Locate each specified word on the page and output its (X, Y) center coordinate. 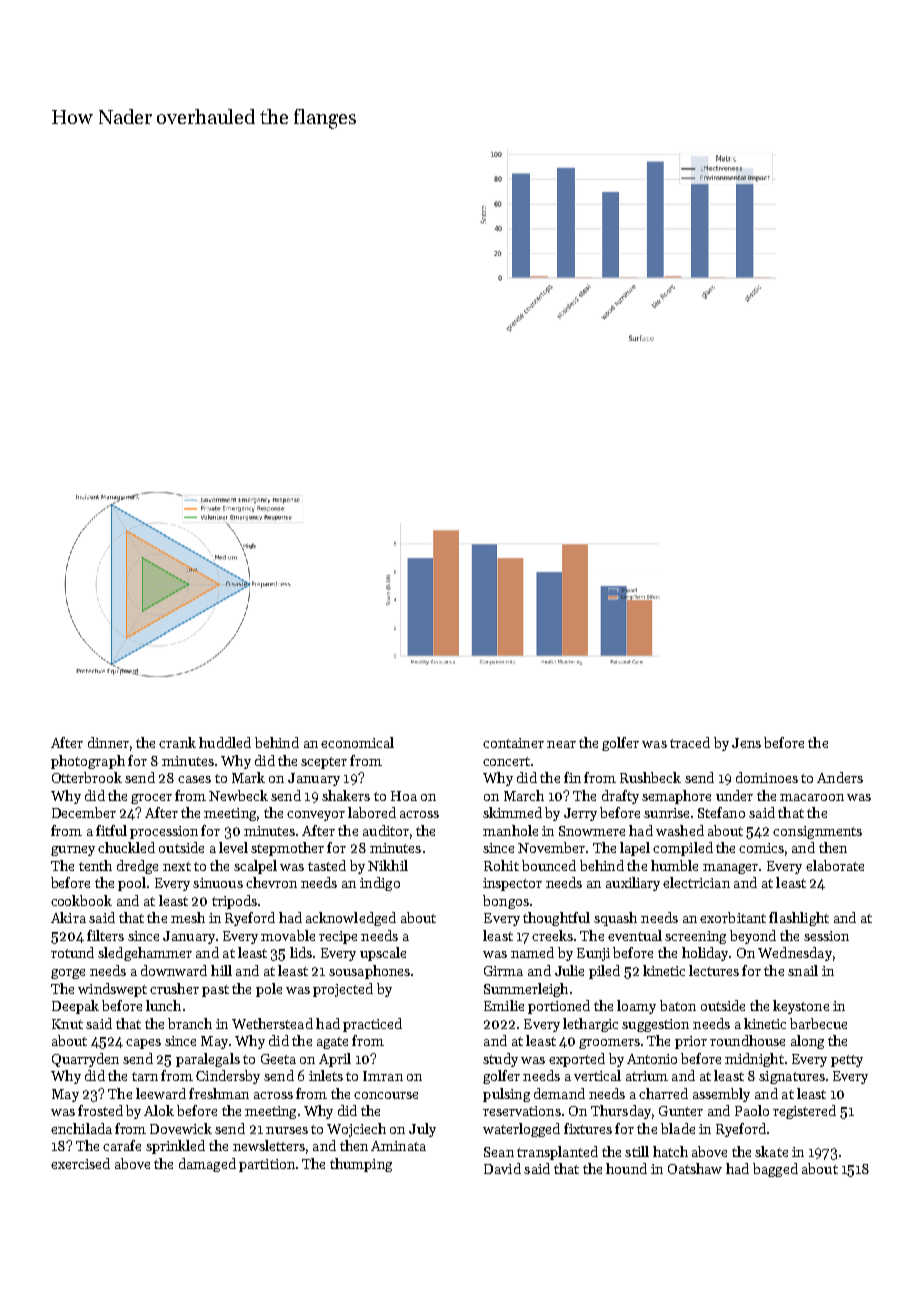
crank (177, 742)
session (826, 936)
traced (690, 742)
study (500, 1060)
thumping (361, 1165)
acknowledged (351, 919)
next (177, 866)
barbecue (818, 1023)
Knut (67, 1024)
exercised (80, 1163)
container (513, 743)
